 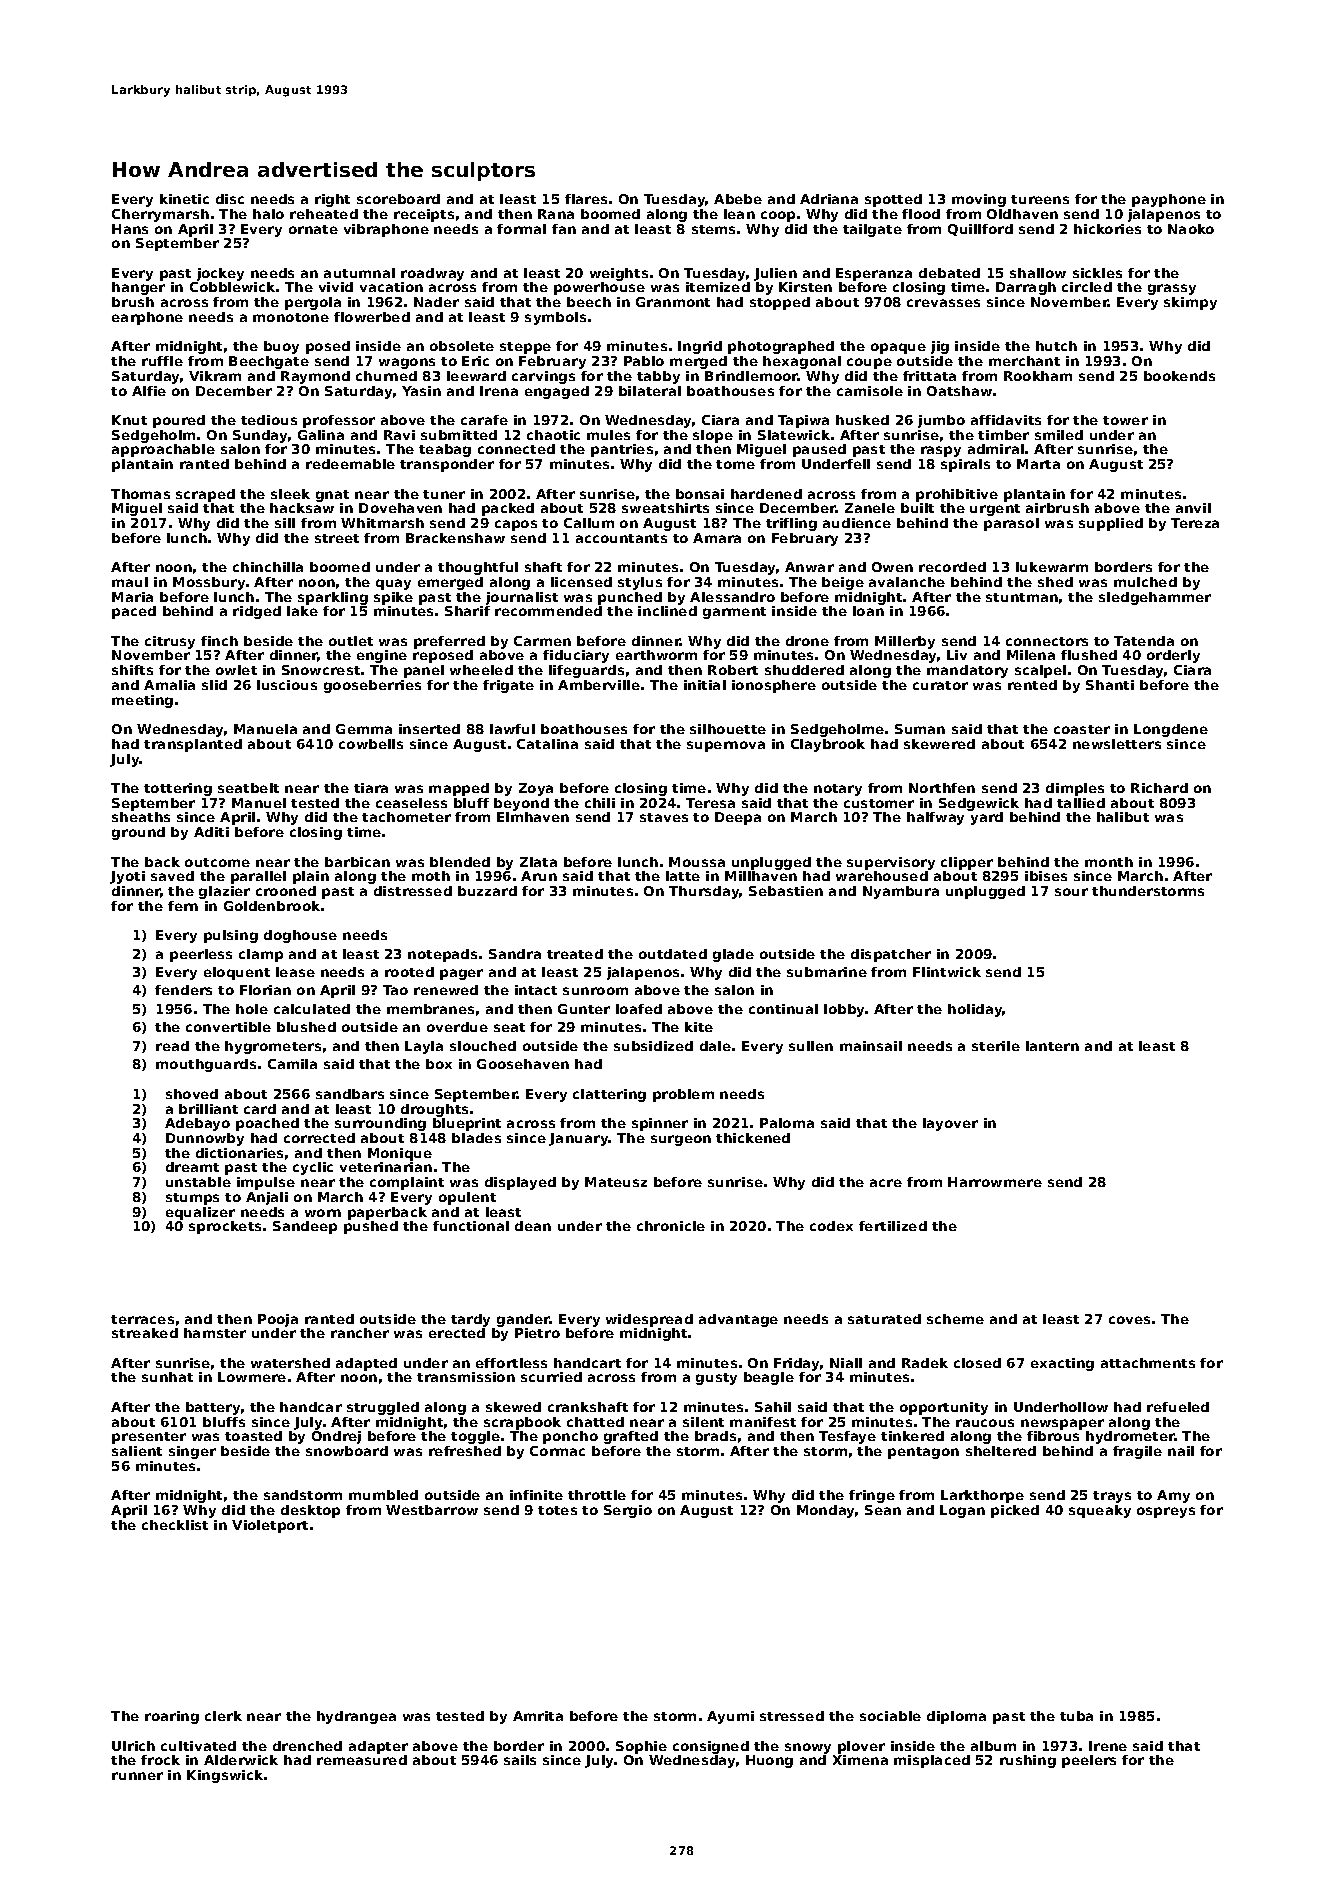 What do you see at coordinates (407, 363) in the document?
I see `wagons` at bounding box center [407, 363].
